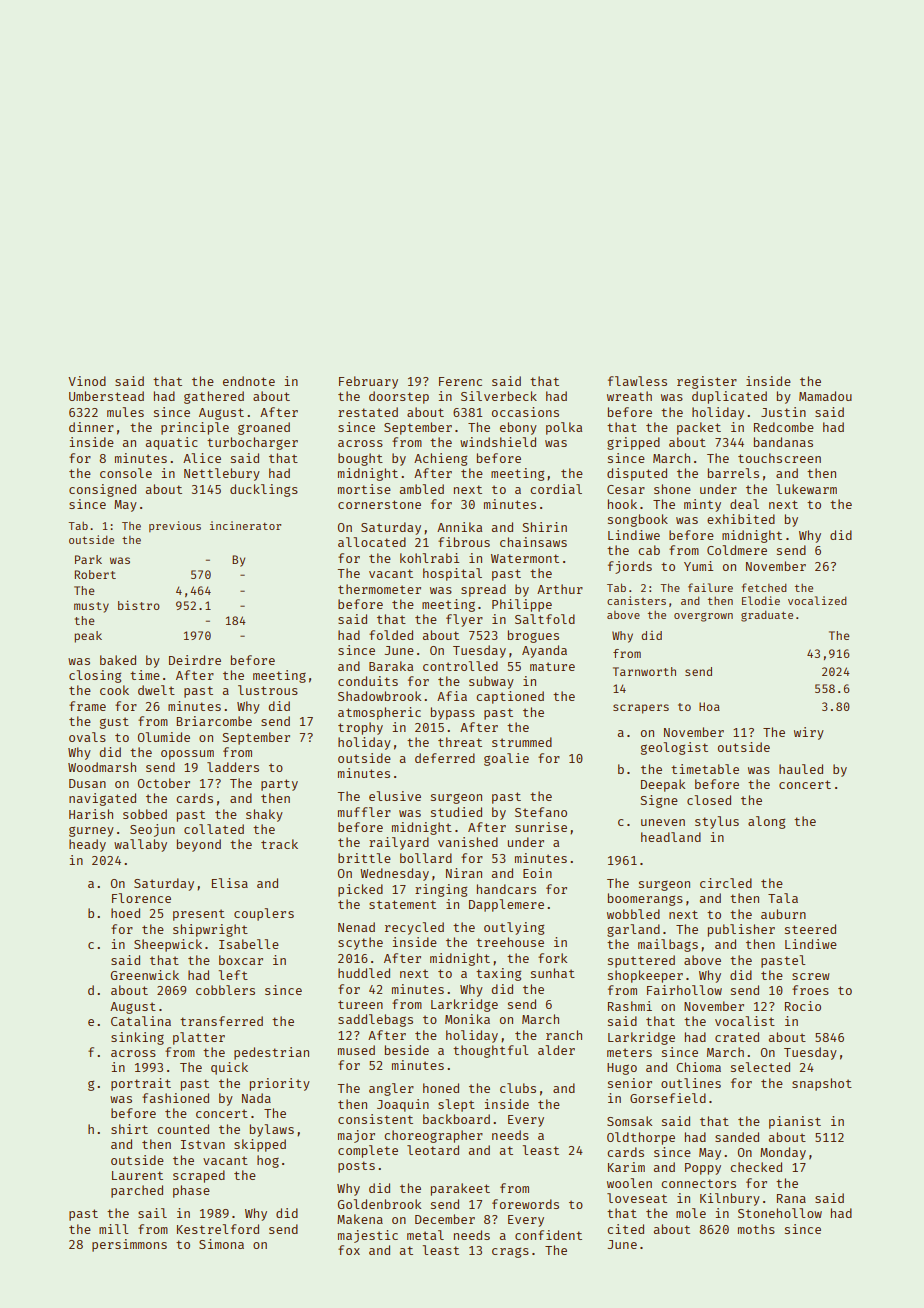  I want to click on hauled, so click(801, 769).
